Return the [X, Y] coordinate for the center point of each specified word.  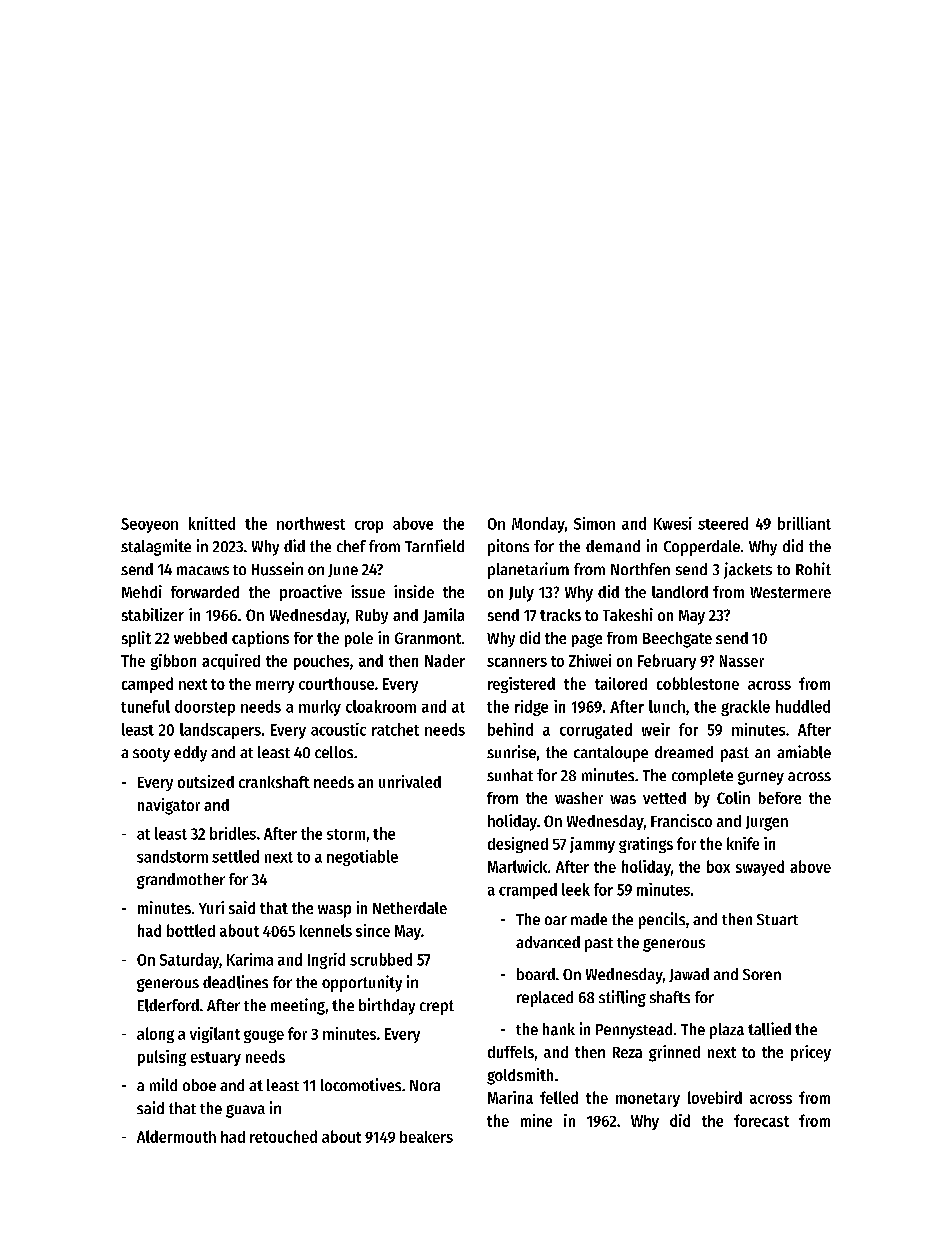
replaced [545, 999]
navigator [169, 806]
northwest [311, 523]
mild [163, 1084]
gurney [761, 778]
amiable [804, 752]
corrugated [596, 731]
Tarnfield [434, 545]
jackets [748, 570]
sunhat [510, 775]
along [155, 1035]
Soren [762, 974]
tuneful [145, 706]
